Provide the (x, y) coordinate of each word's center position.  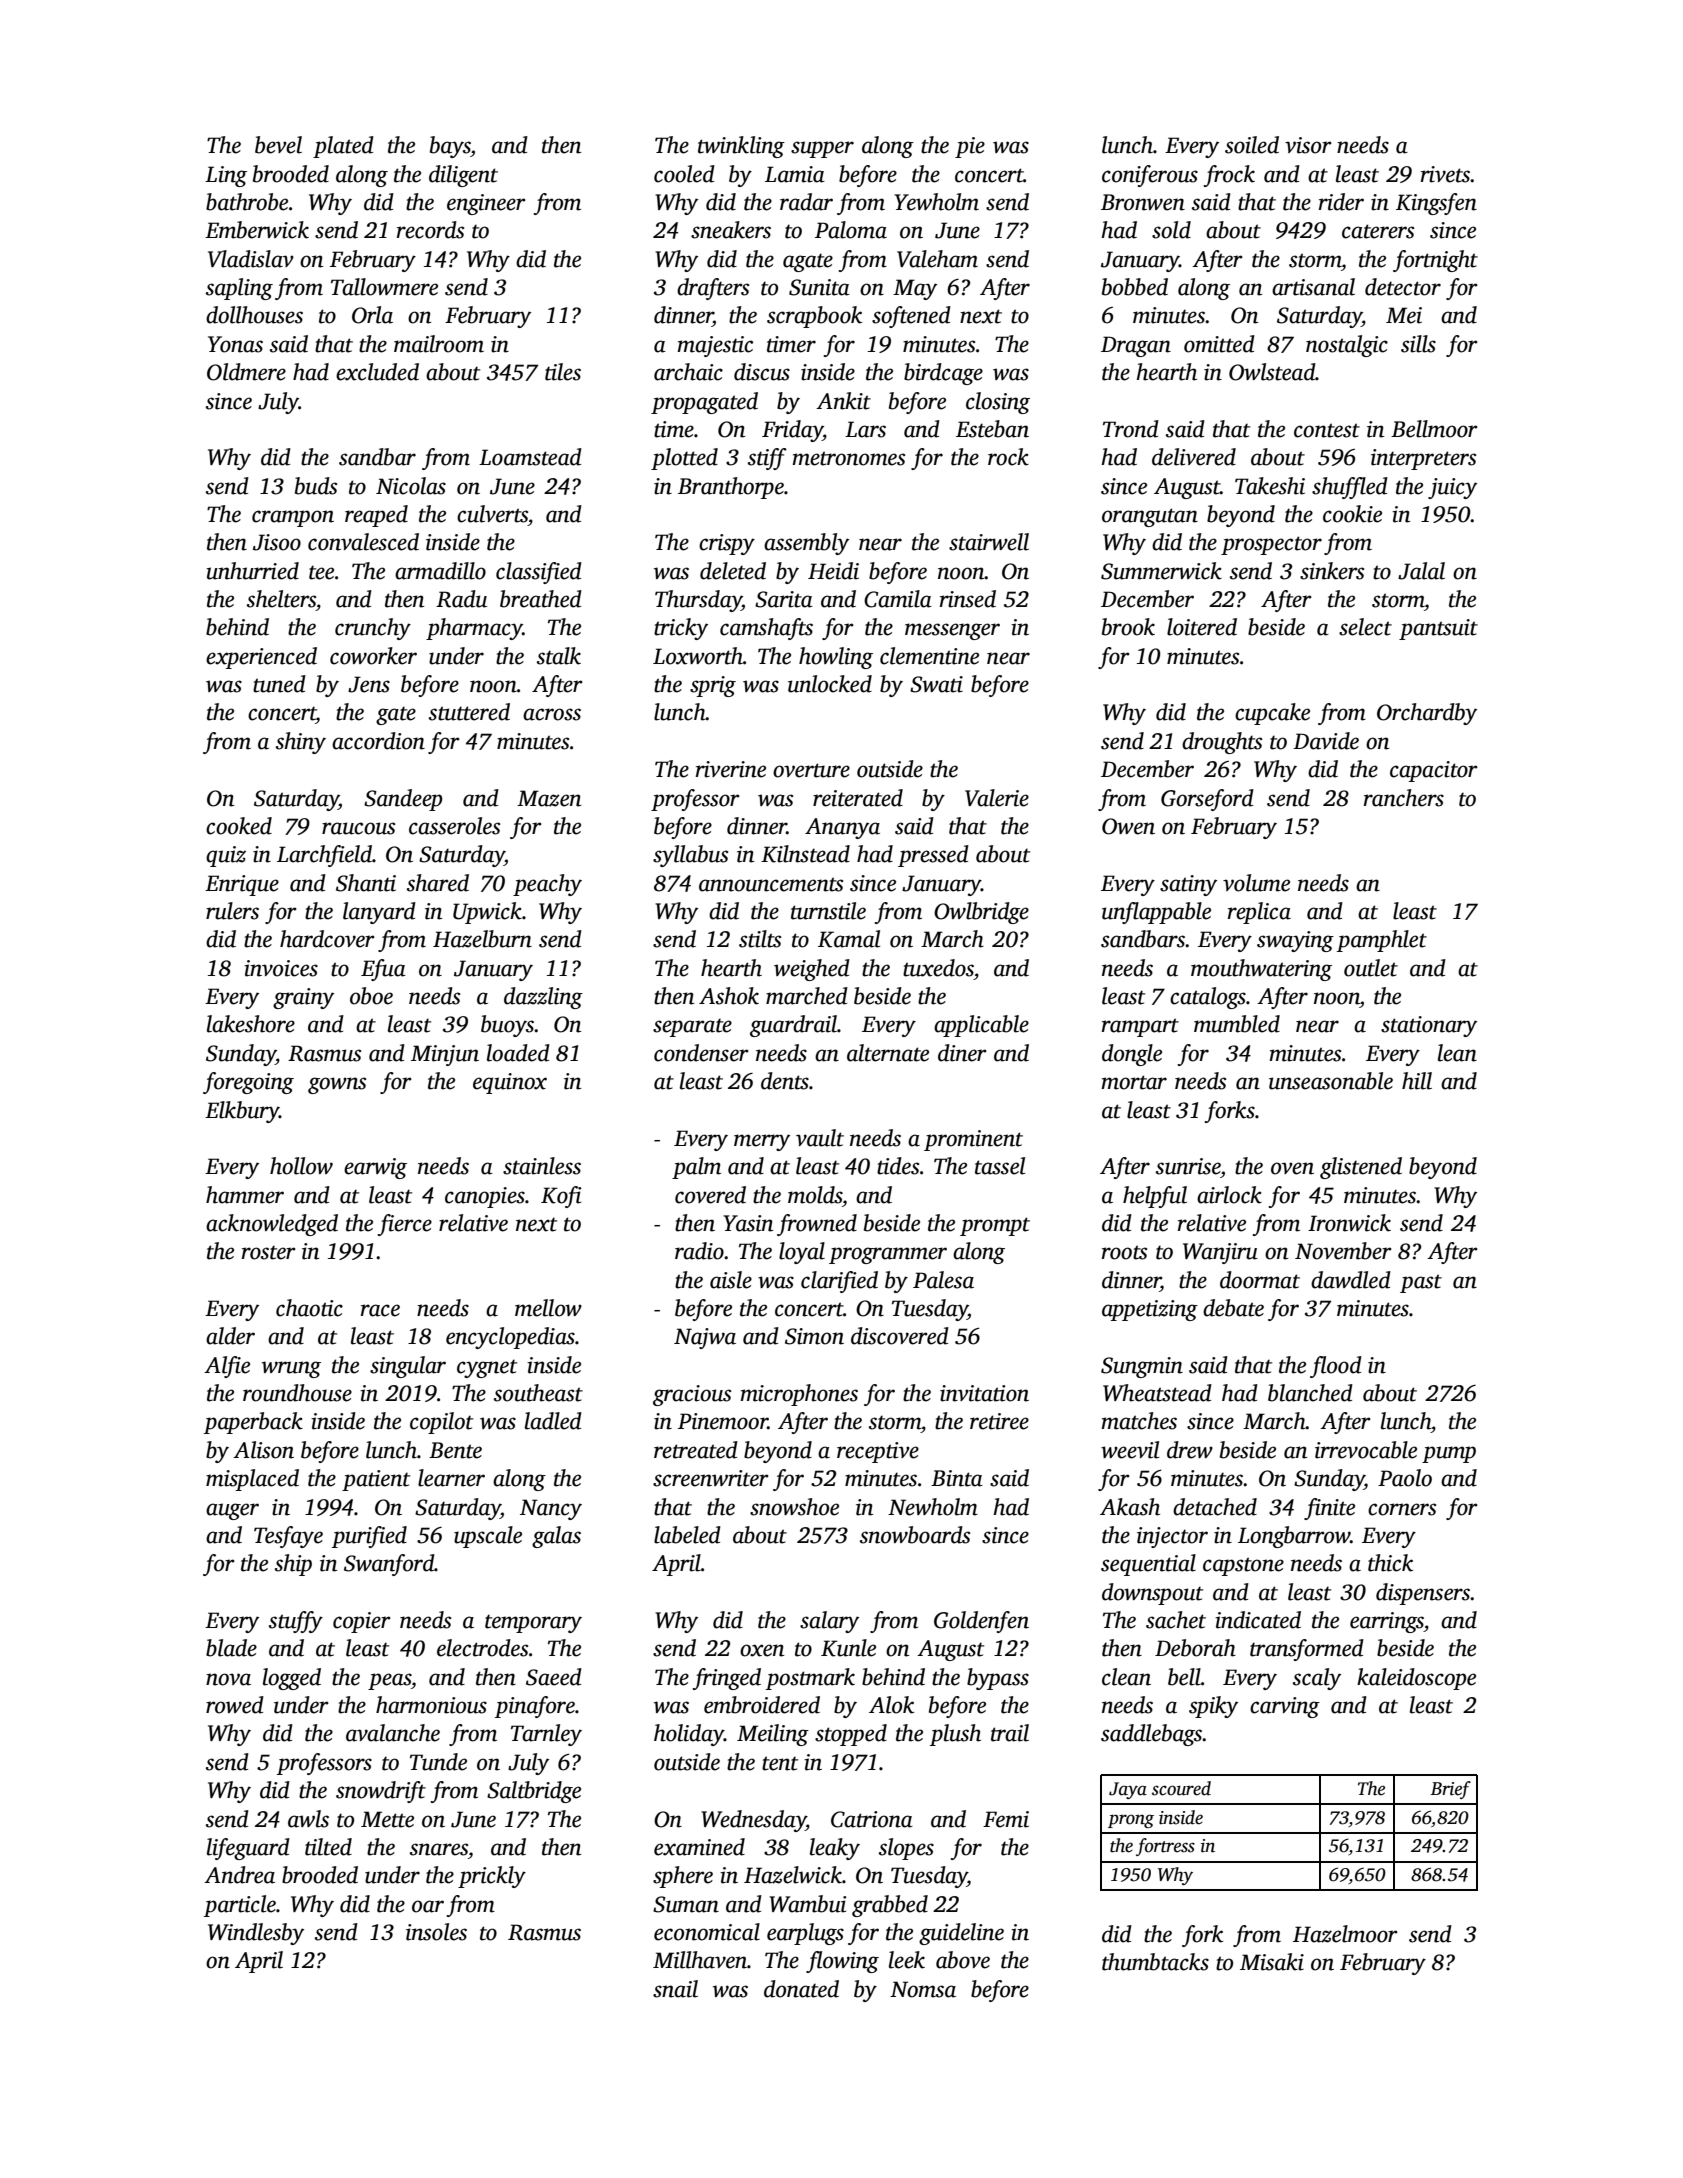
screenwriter (711, 1478)
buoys (507, 1026)
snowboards (915, 1535)
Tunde (438, 1762)
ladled (553, 1421)
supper (822, 149)
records (430, 230)
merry (762, 1142)
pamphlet (1382, 941)
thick (1390, 1563)
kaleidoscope (1416, 1679)
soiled (1252, 145)
